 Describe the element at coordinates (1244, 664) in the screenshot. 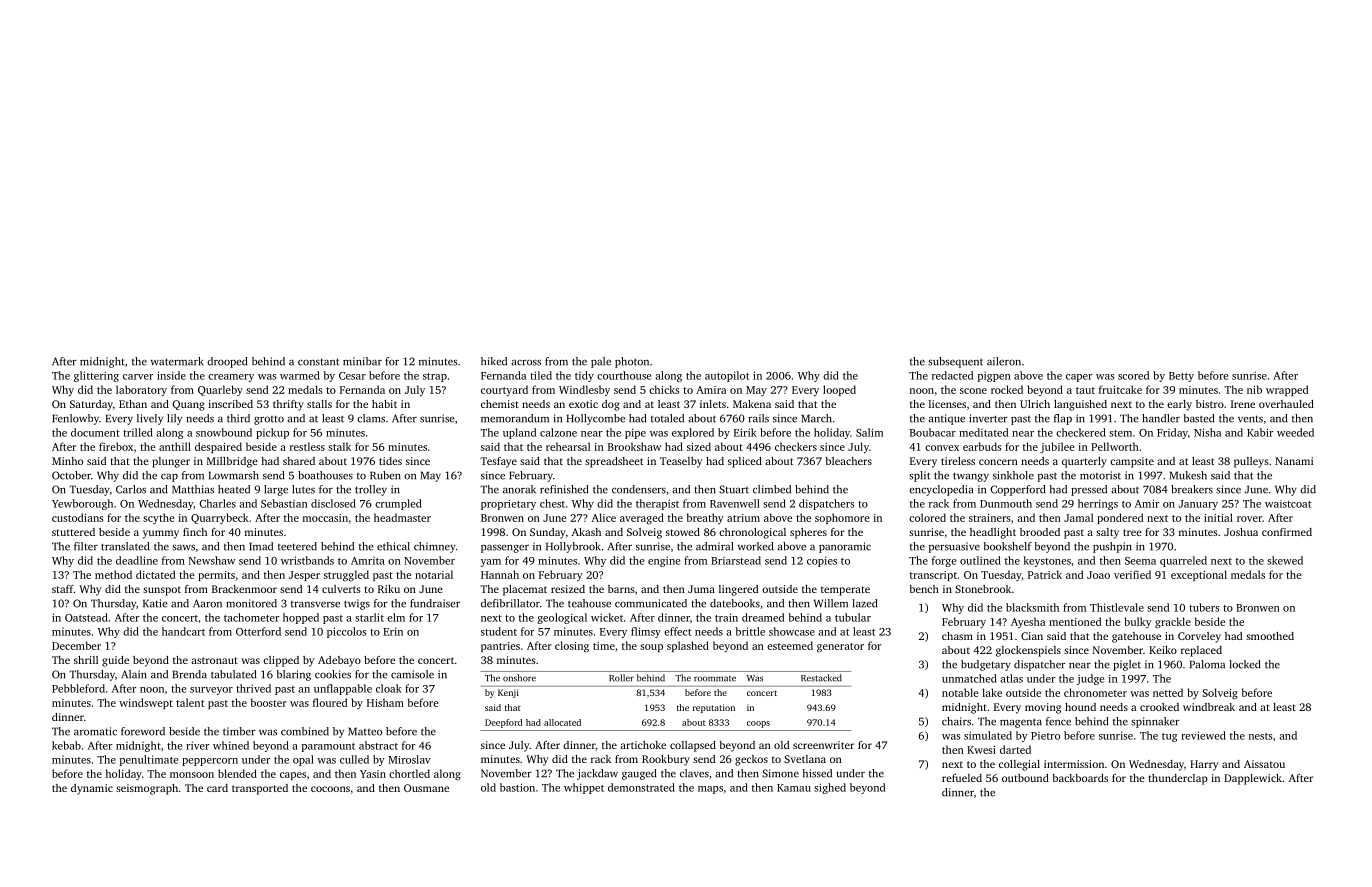

I see `locked` at that location.
